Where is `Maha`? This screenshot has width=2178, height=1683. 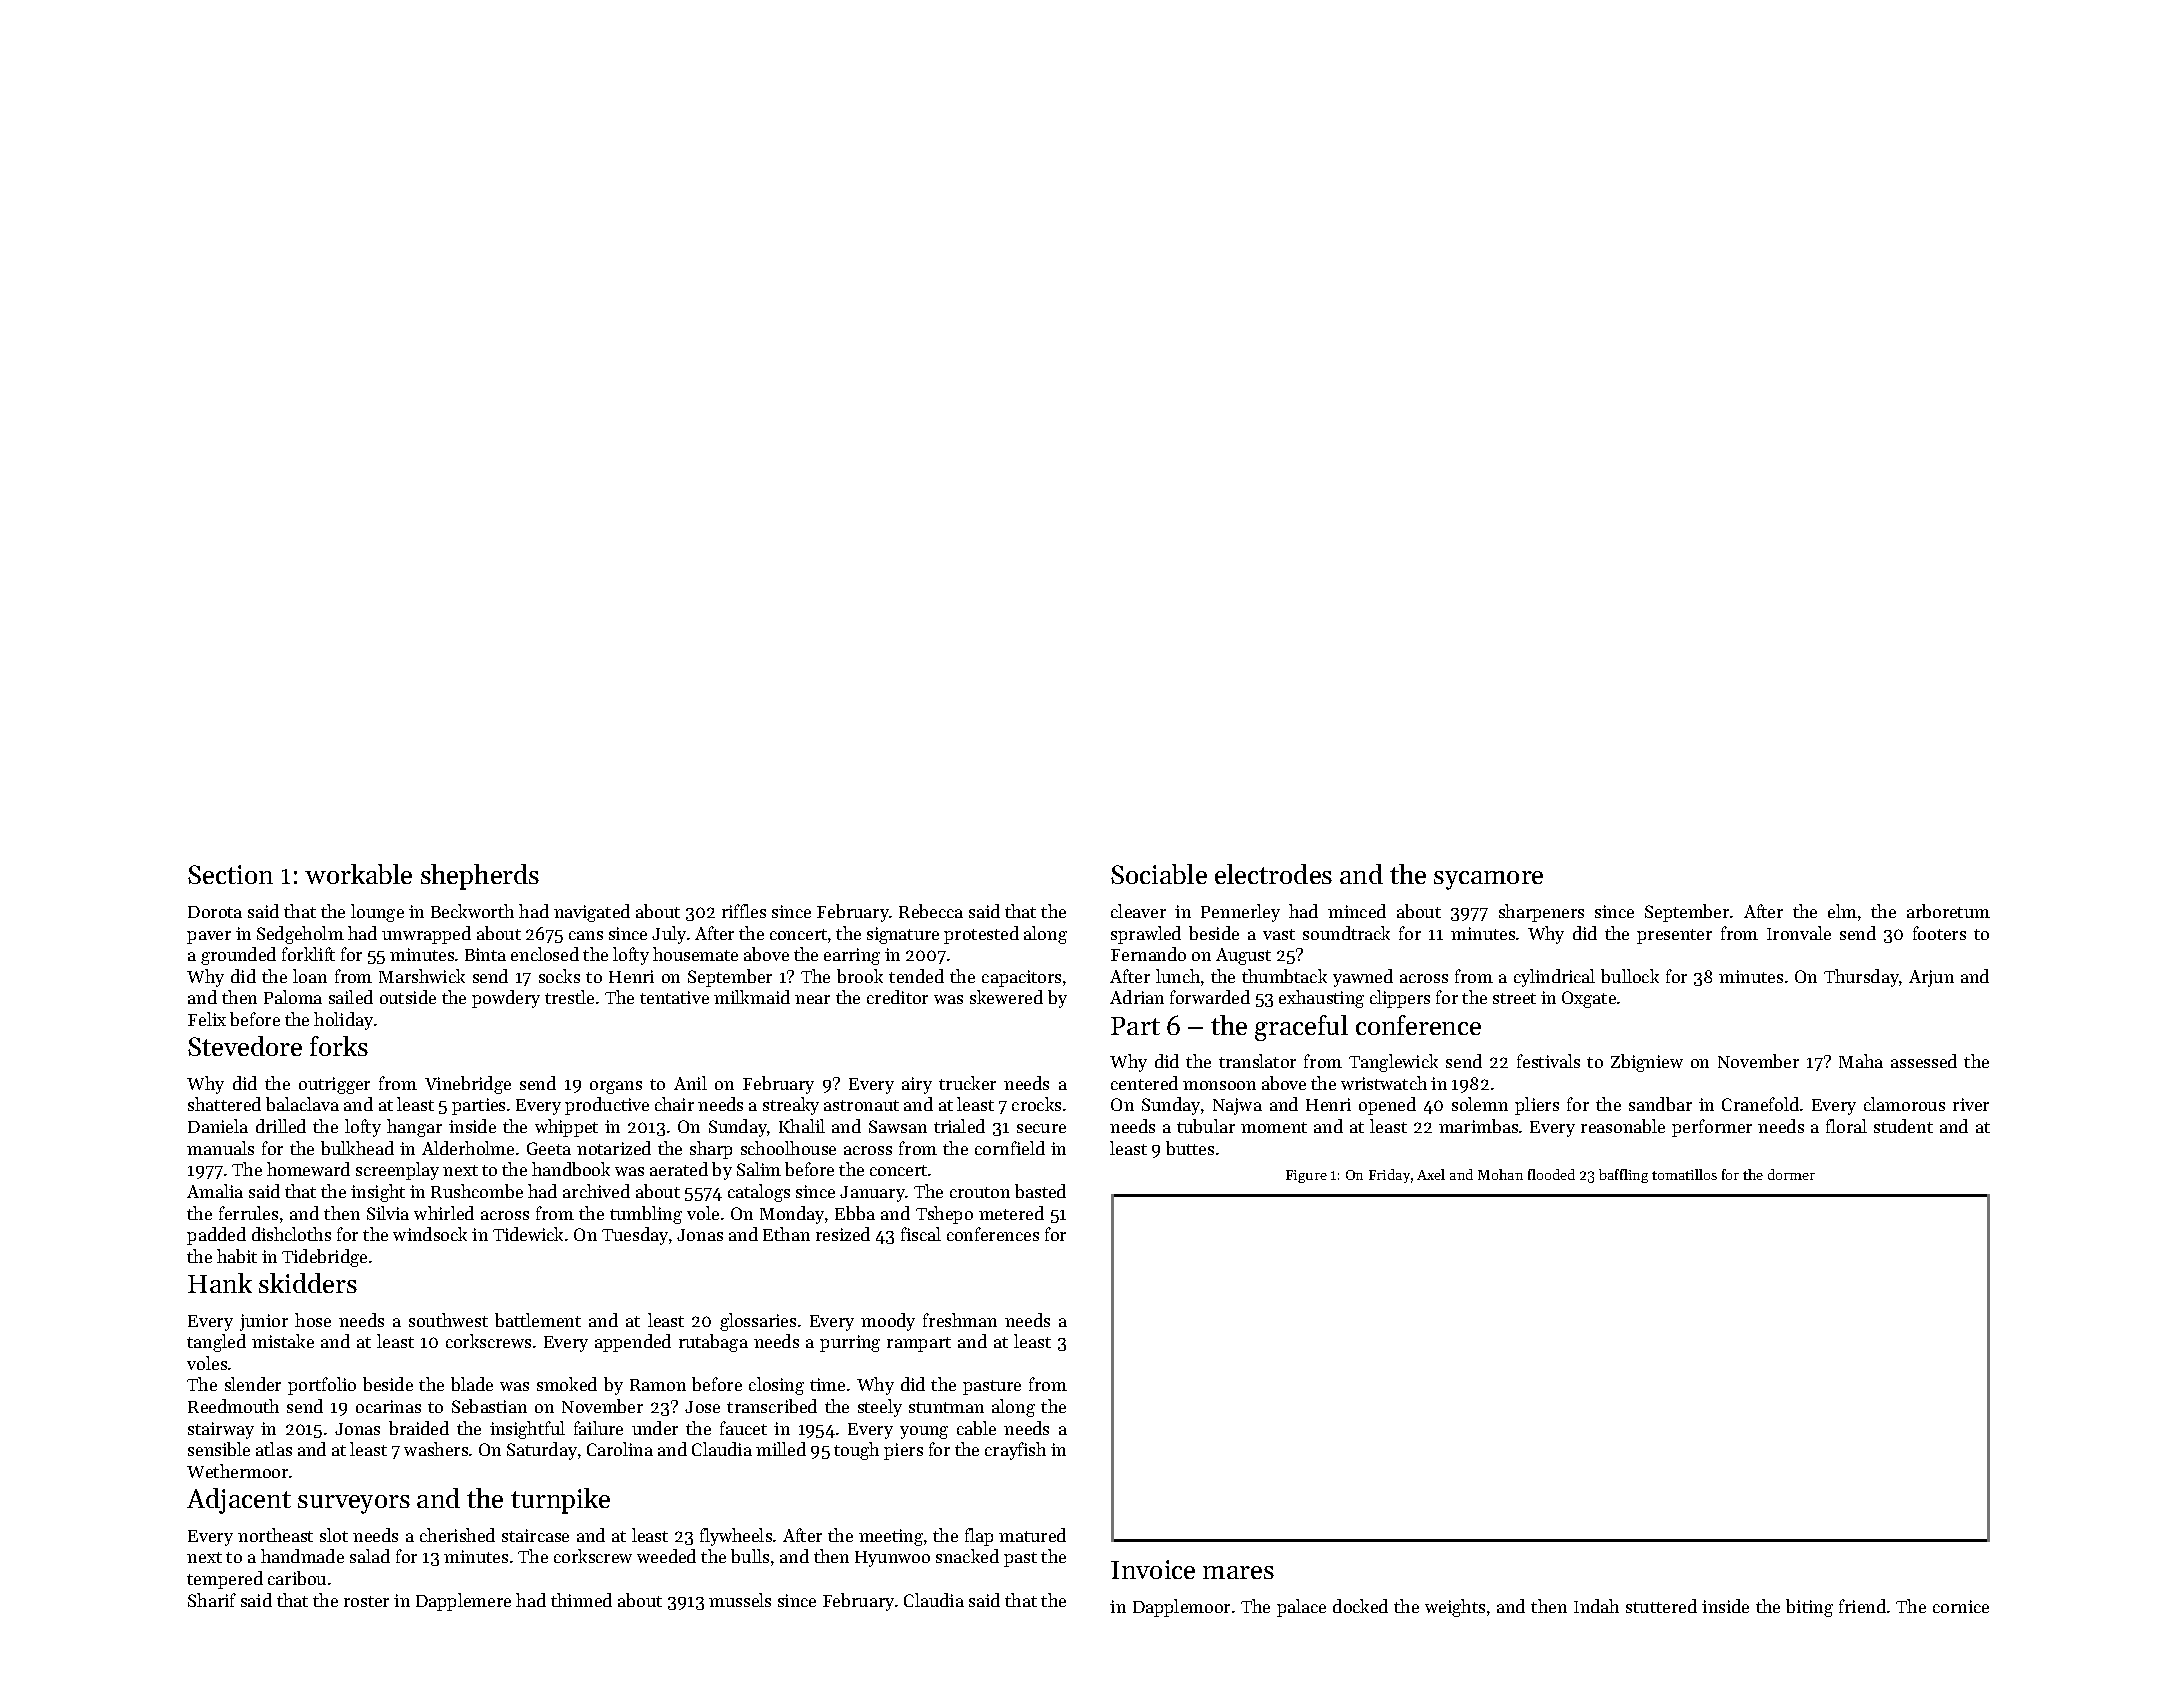 Maha is located at coordinates (1861, 1061).
